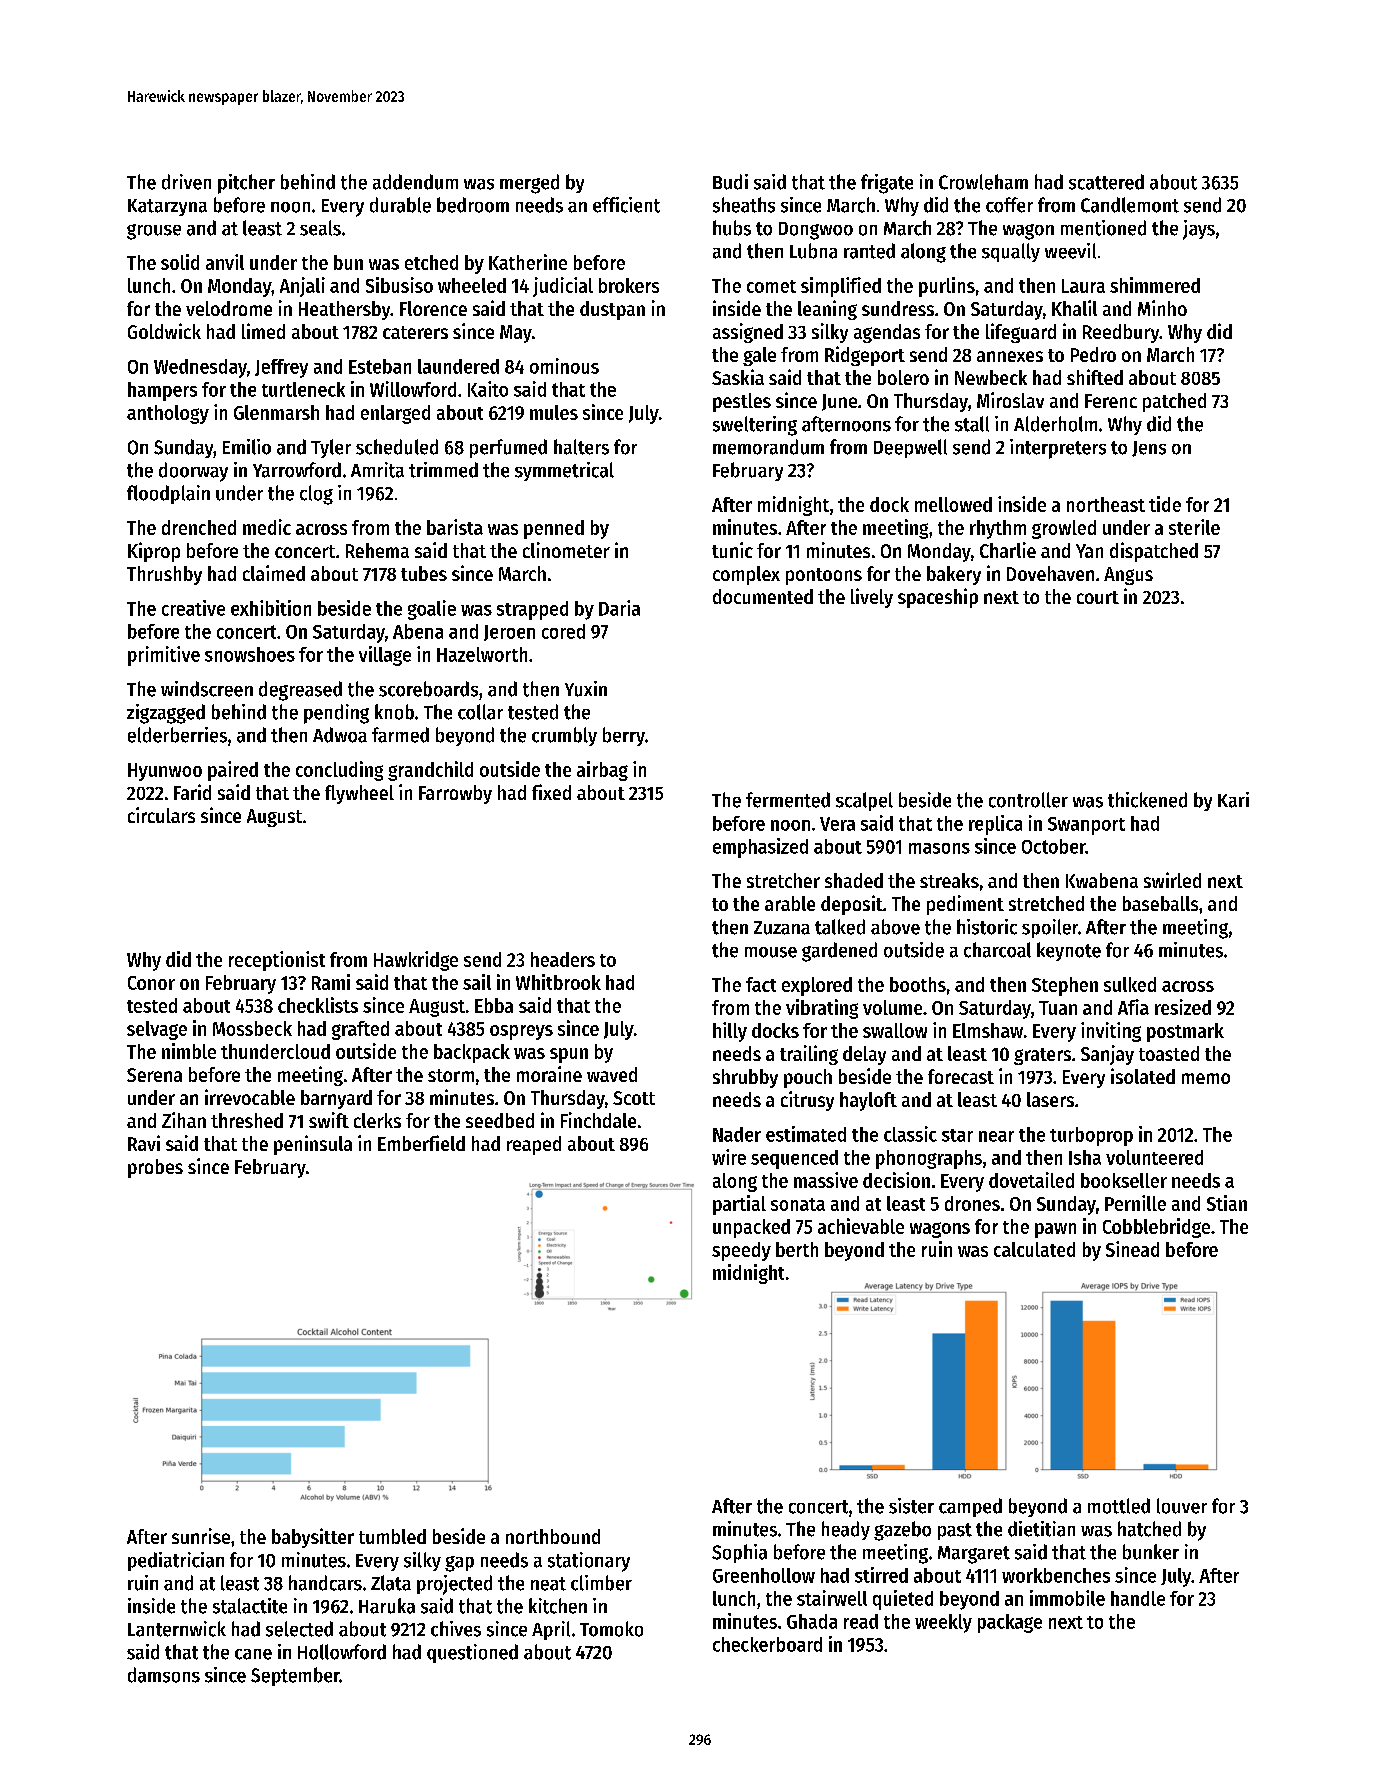 The image size is (1378, 1783). Describe the element at coordinates (1128, 576) in the screenshot. I see `Angus` at that location.
